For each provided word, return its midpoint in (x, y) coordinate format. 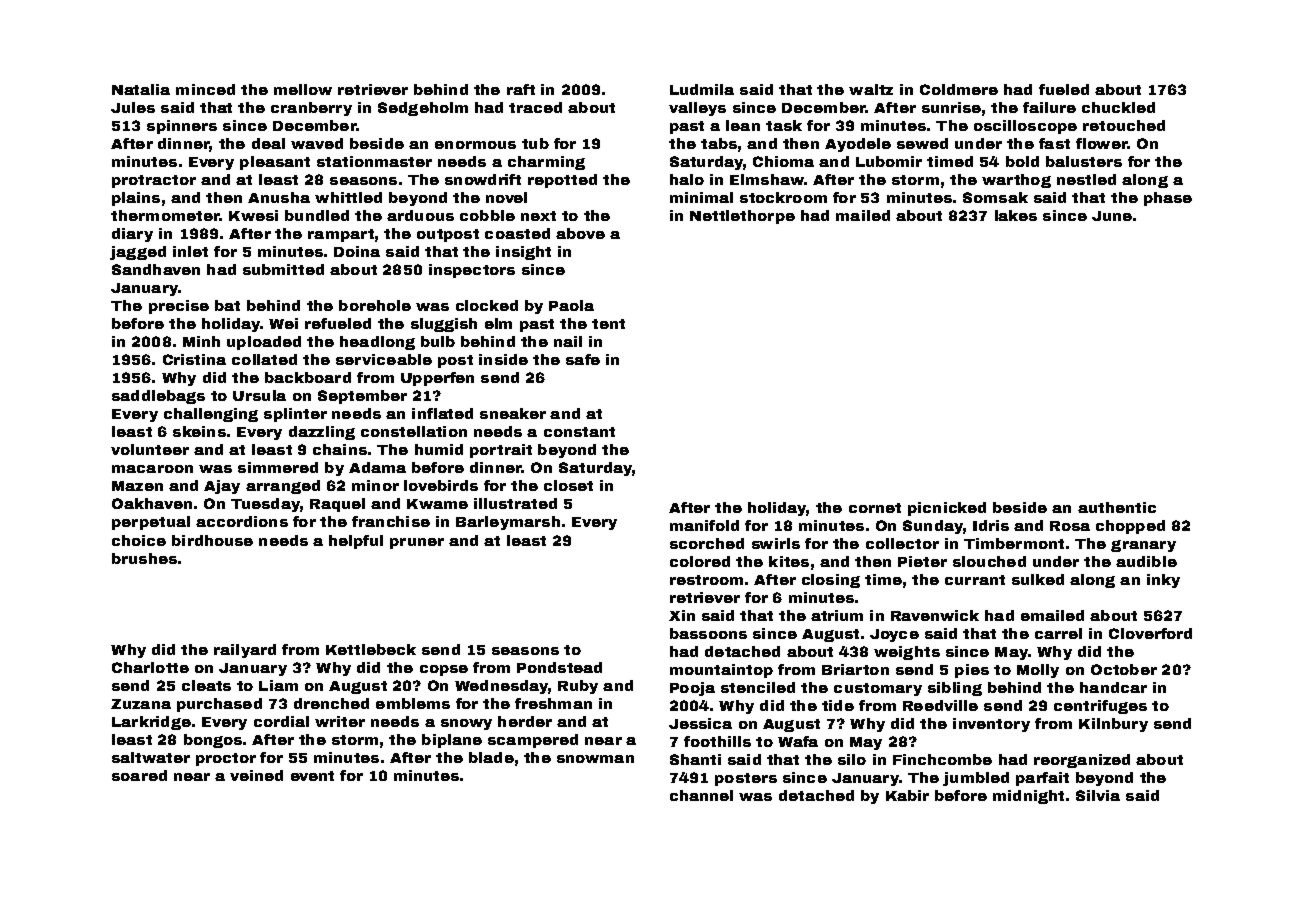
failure (1049, 107)
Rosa (1070, 526)
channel (701, 795)
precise (179, 307)
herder (525, 721)
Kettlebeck (371, 649)
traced (535, 107)
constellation (414, 431)
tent (608, 324)
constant (579, 432)
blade (491, 757)
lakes (1016, 215)
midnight (1028, 797)
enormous (475, 145)
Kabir (907, 795)
